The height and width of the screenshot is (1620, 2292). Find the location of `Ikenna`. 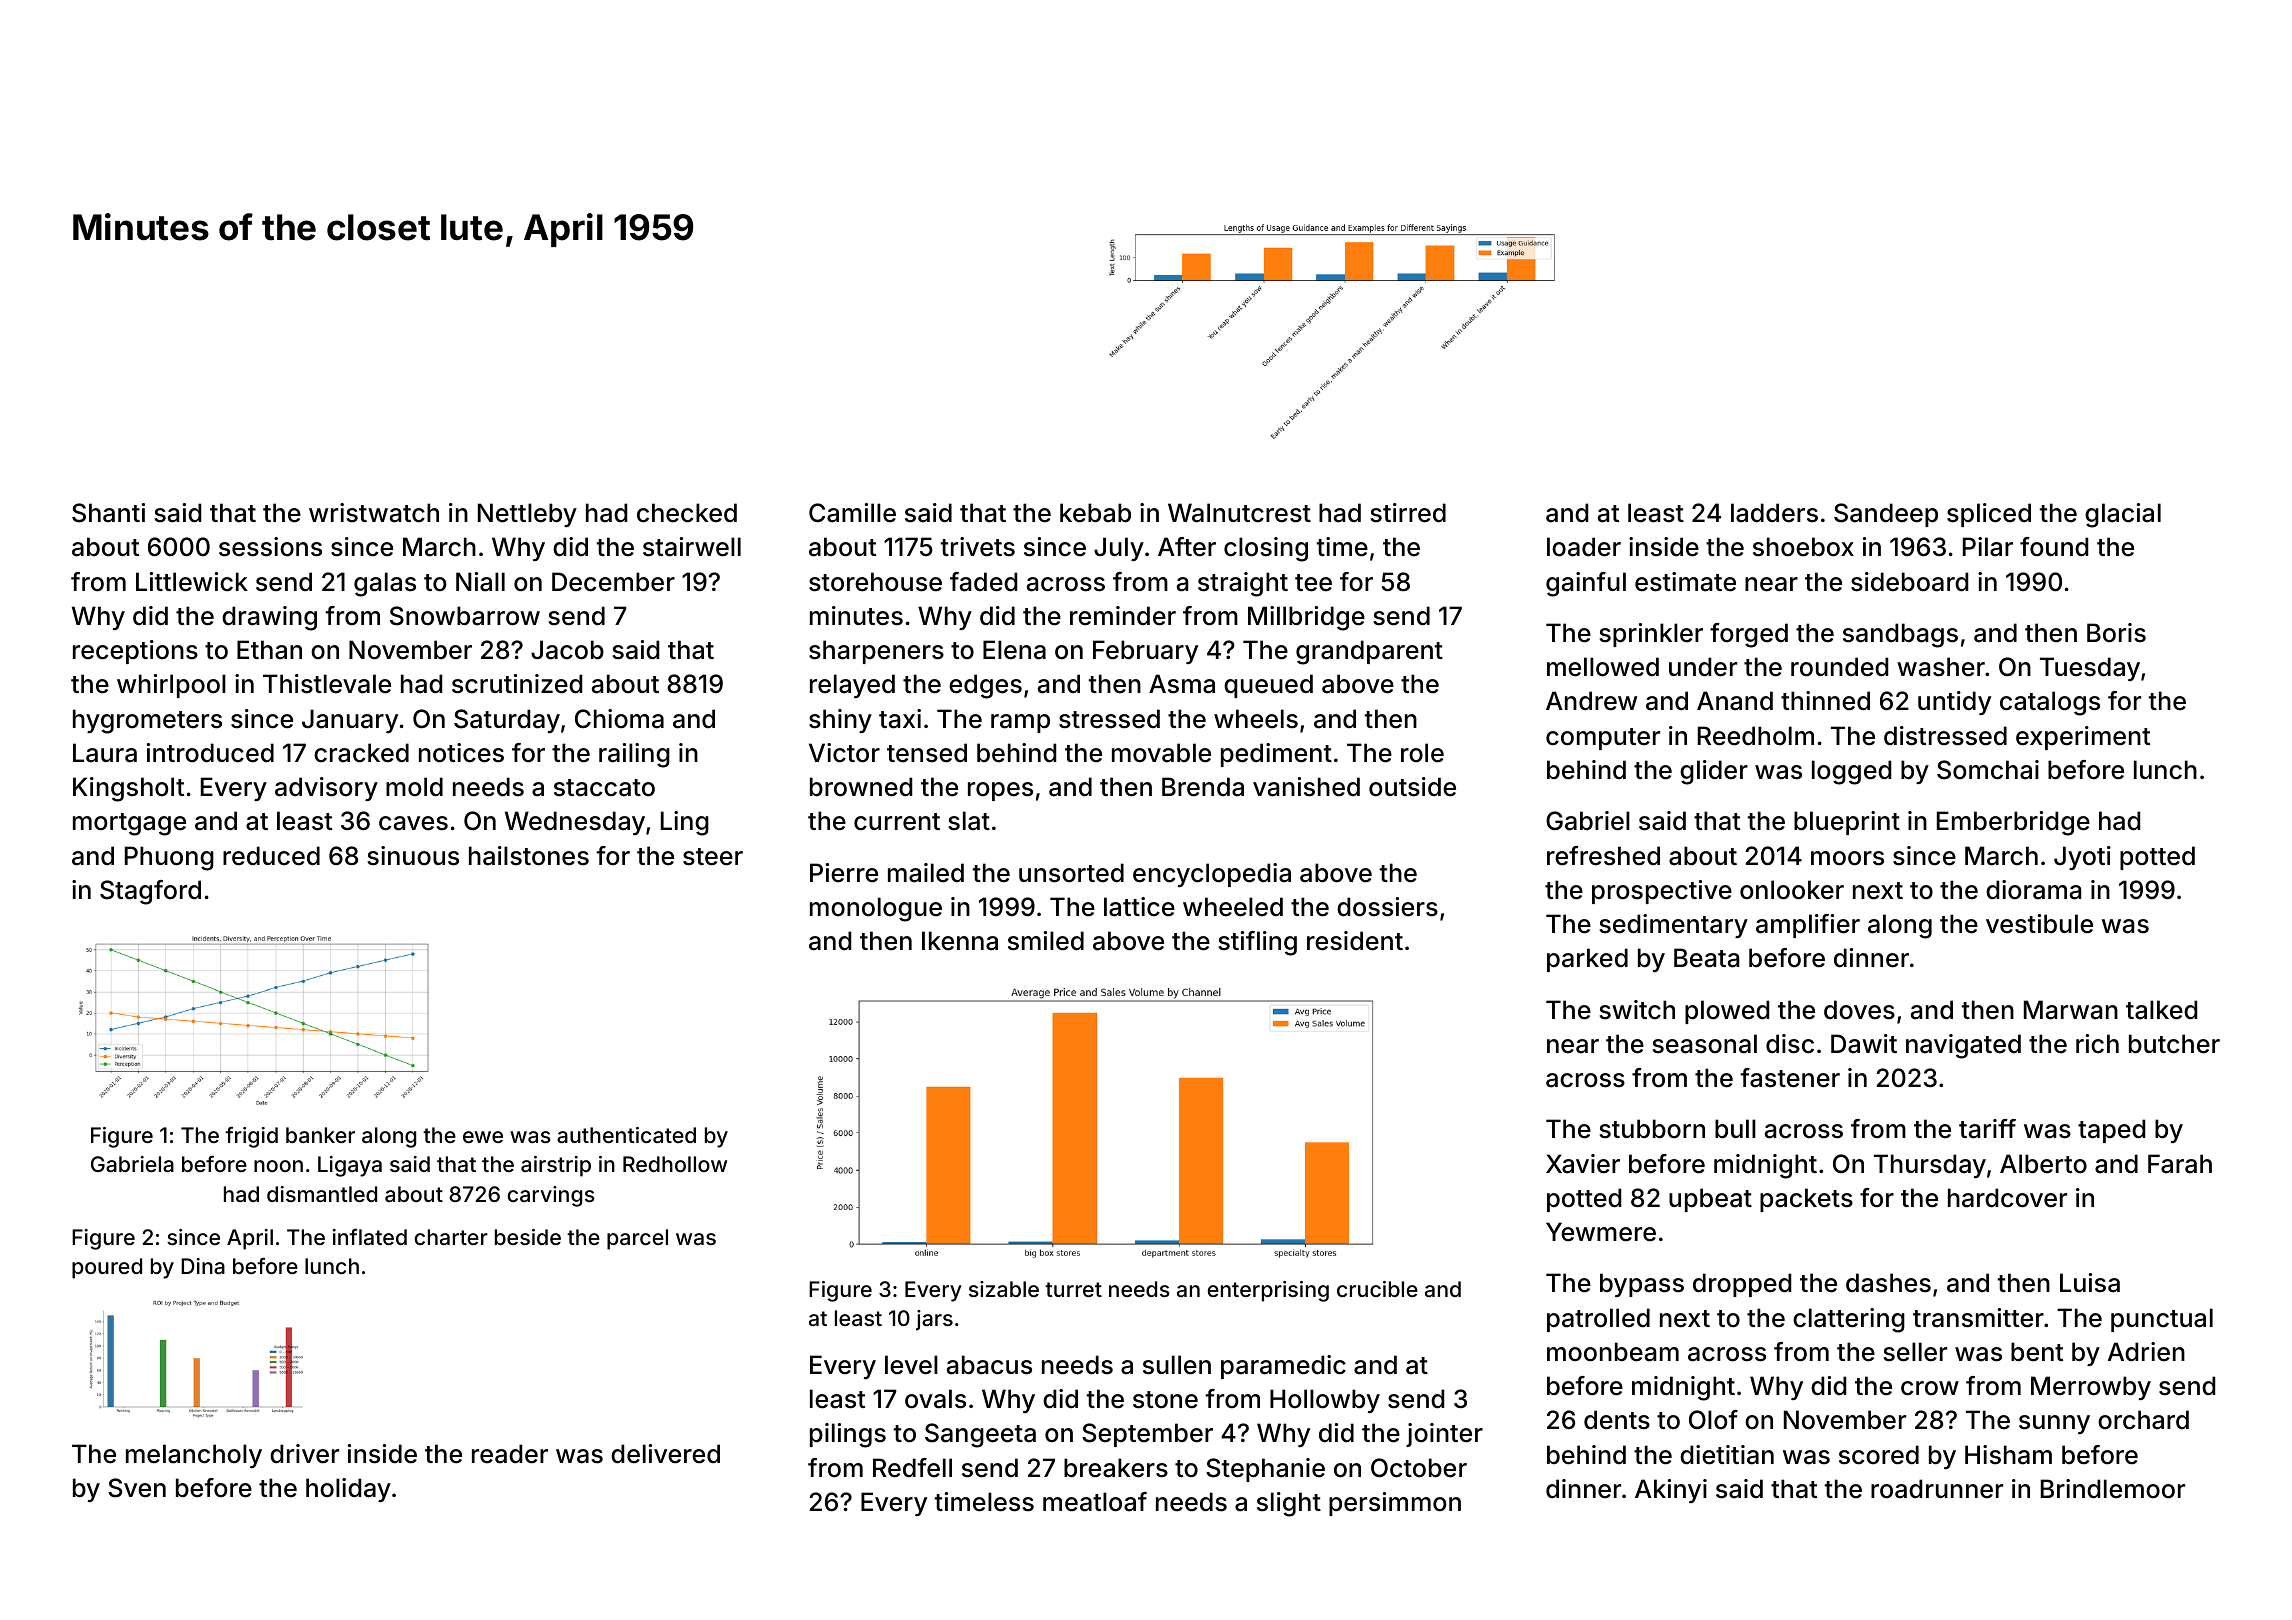

Ikenna is located at coordinates (960, 941).
